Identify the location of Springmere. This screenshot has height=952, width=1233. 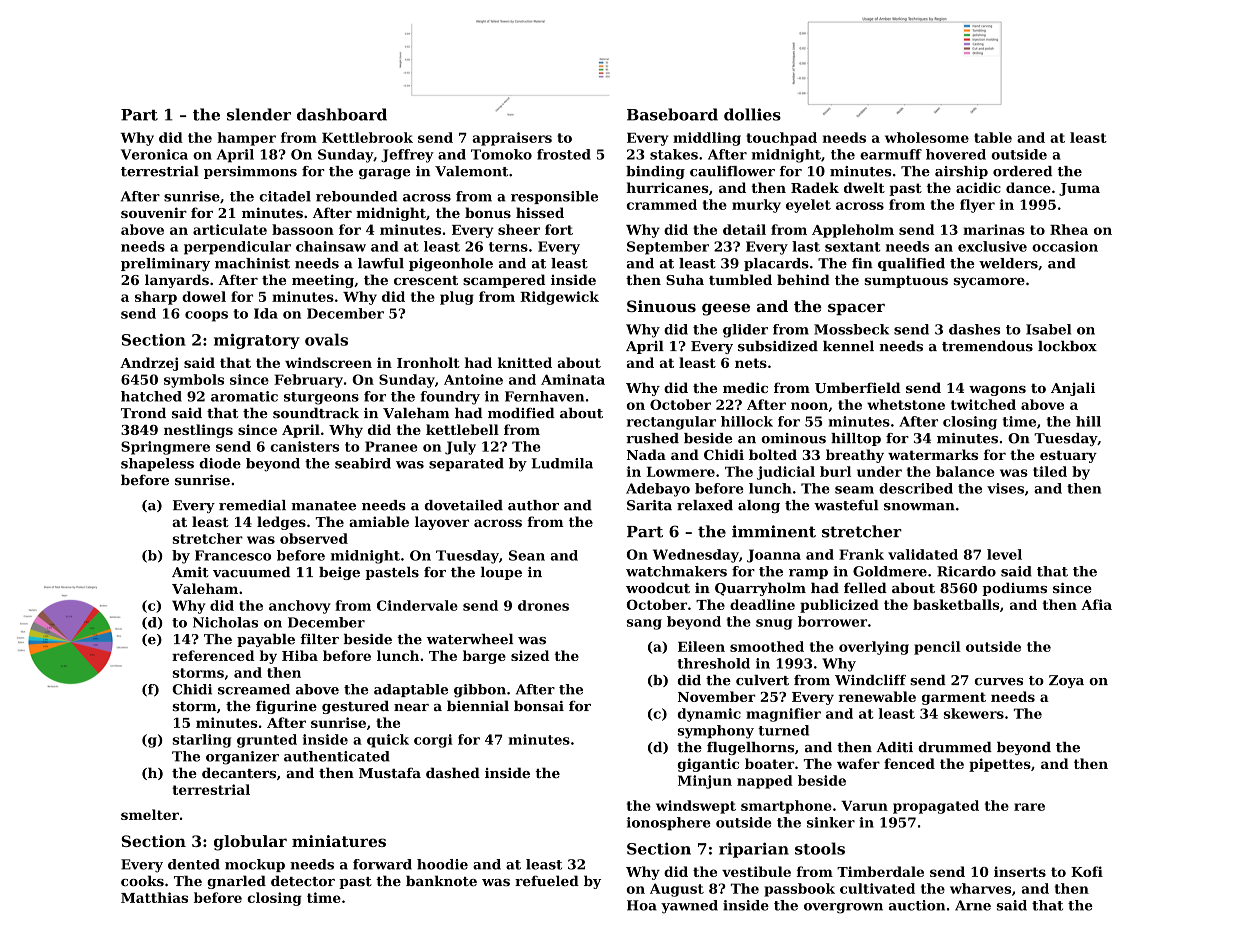
(165, 448).
